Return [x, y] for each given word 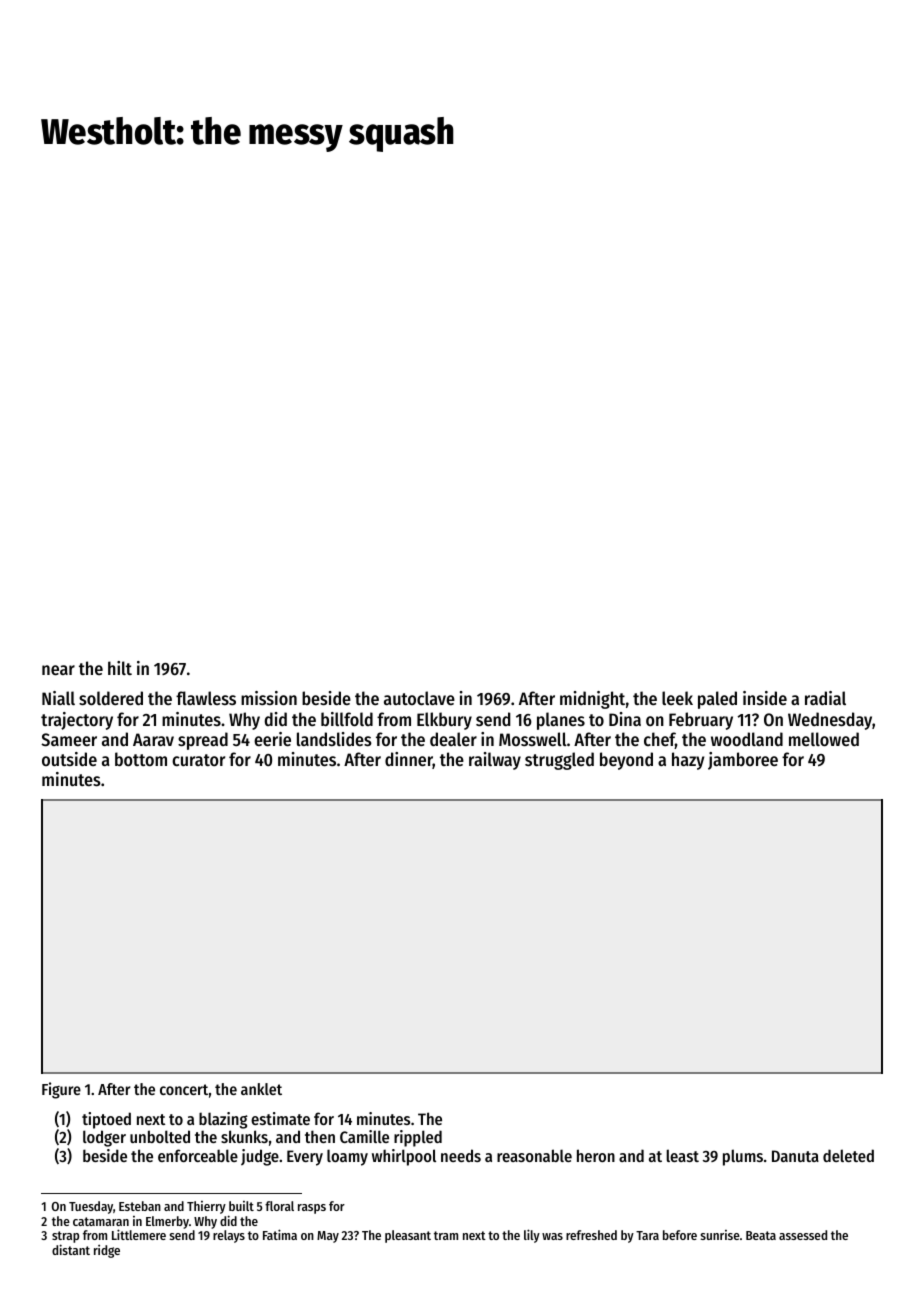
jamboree [743, 761]
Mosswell [533, 739]
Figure [61, 1090]
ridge [107, 1251]
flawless [206, 698]
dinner [409, 760]
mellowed [824, 739]
